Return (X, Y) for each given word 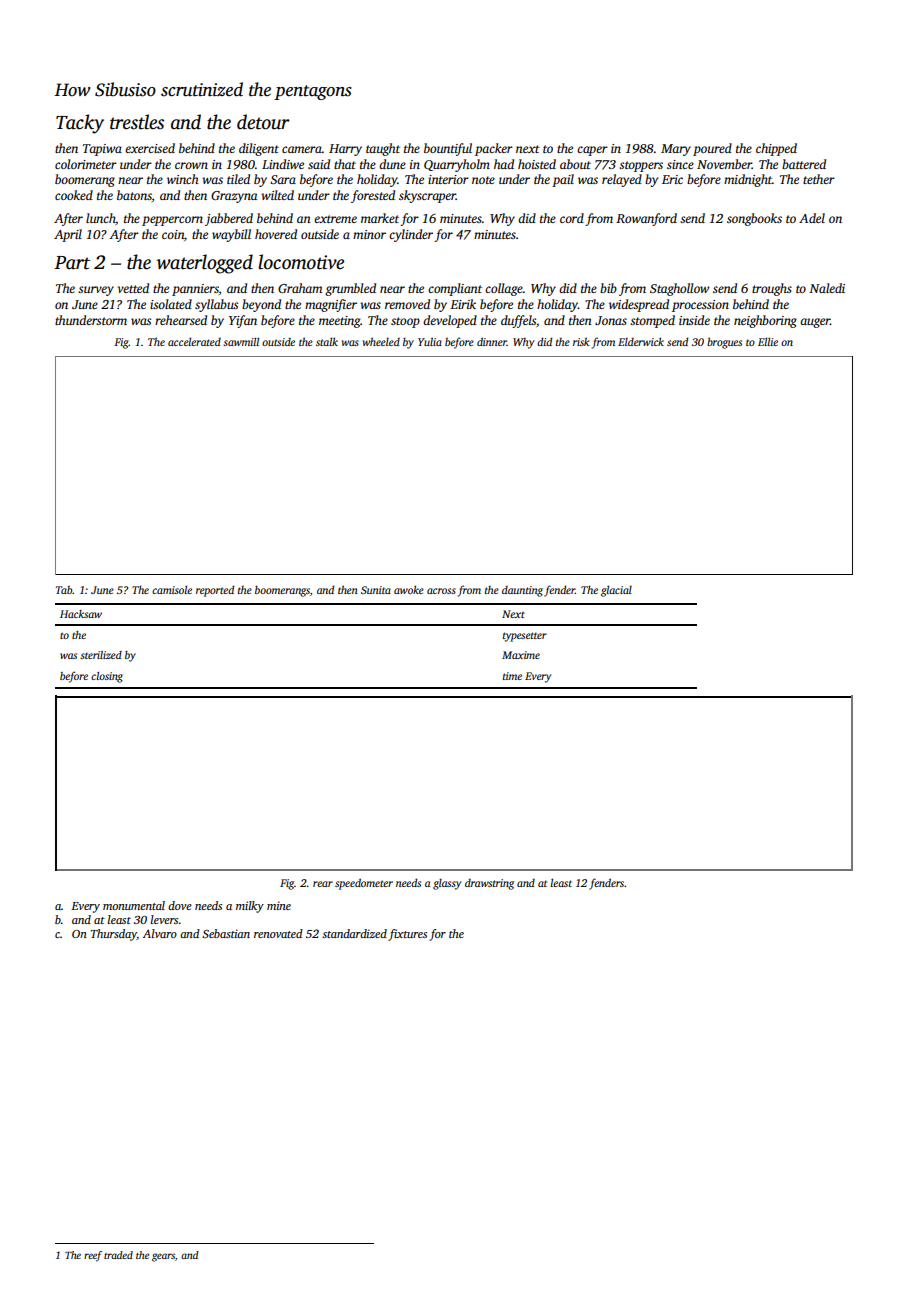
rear (323, 884)
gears (163, 1257)
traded (118, 1255)
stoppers (641, 166)
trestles (137, 122)
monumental (134, 905)
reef (93, 1256)
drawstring (489, 884)
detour (263, 122)
